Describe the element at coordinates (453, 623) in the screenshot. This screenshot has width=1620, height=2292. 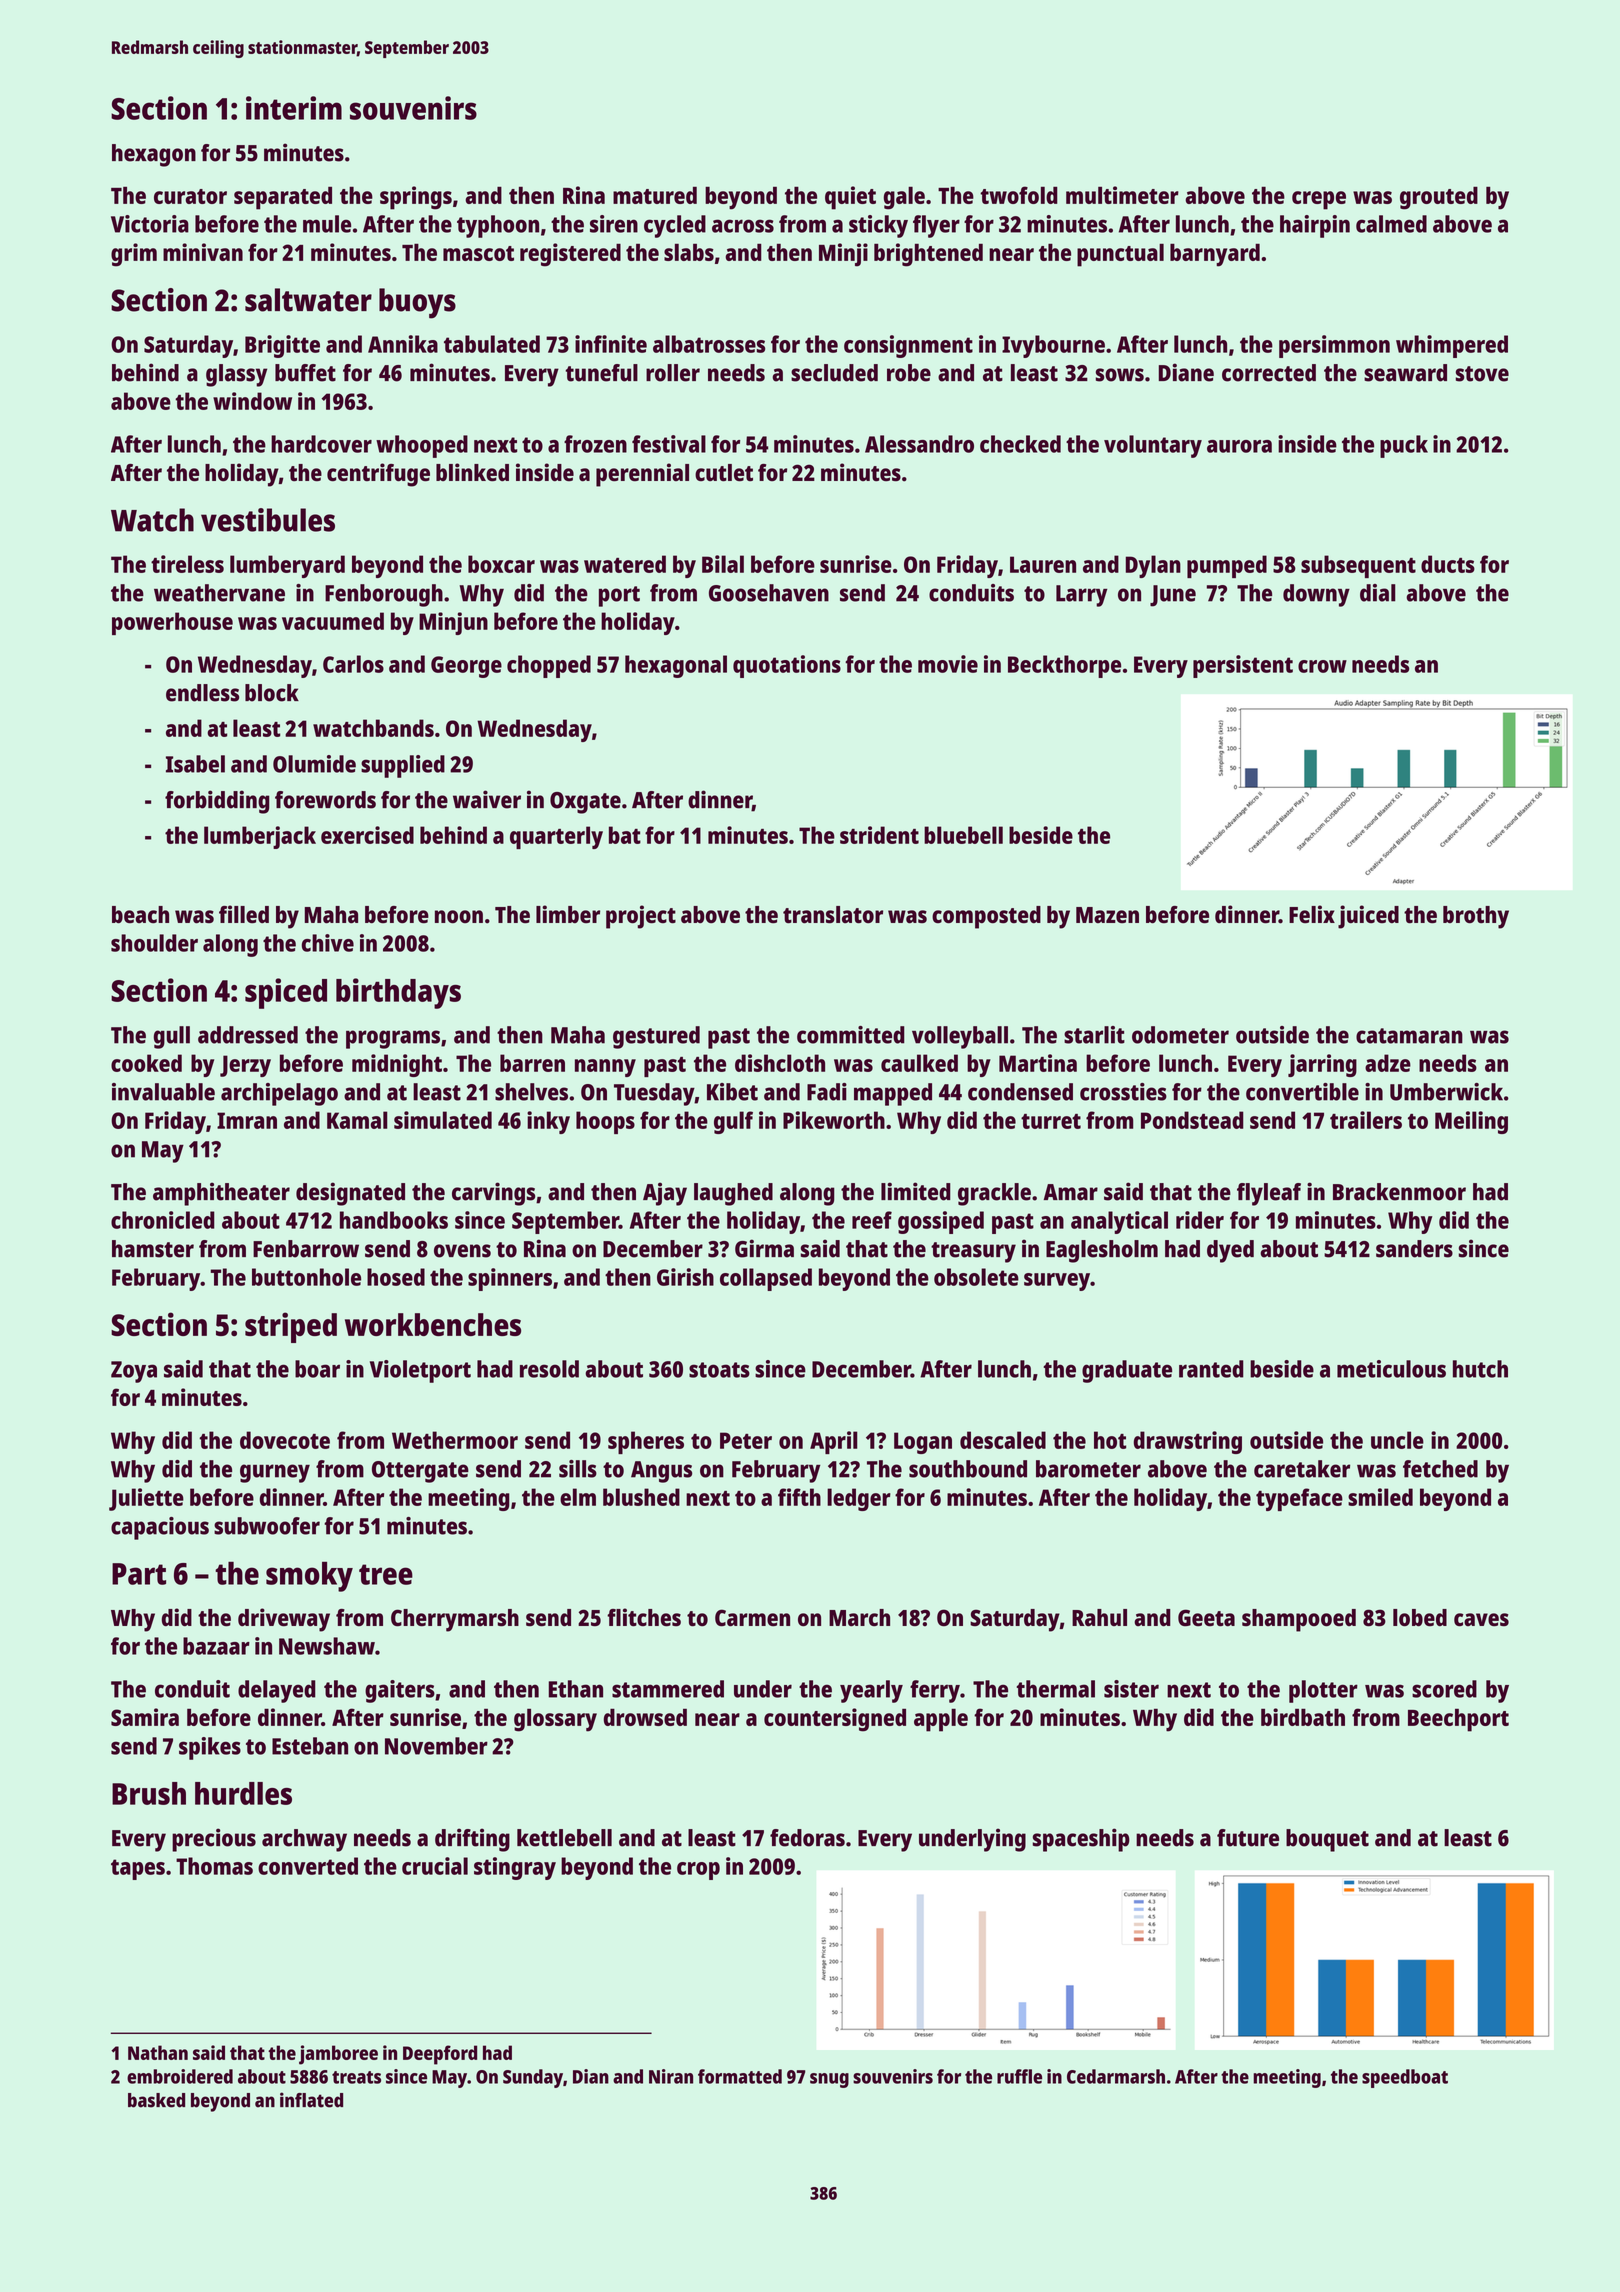
I see `Minjun` at that location.
